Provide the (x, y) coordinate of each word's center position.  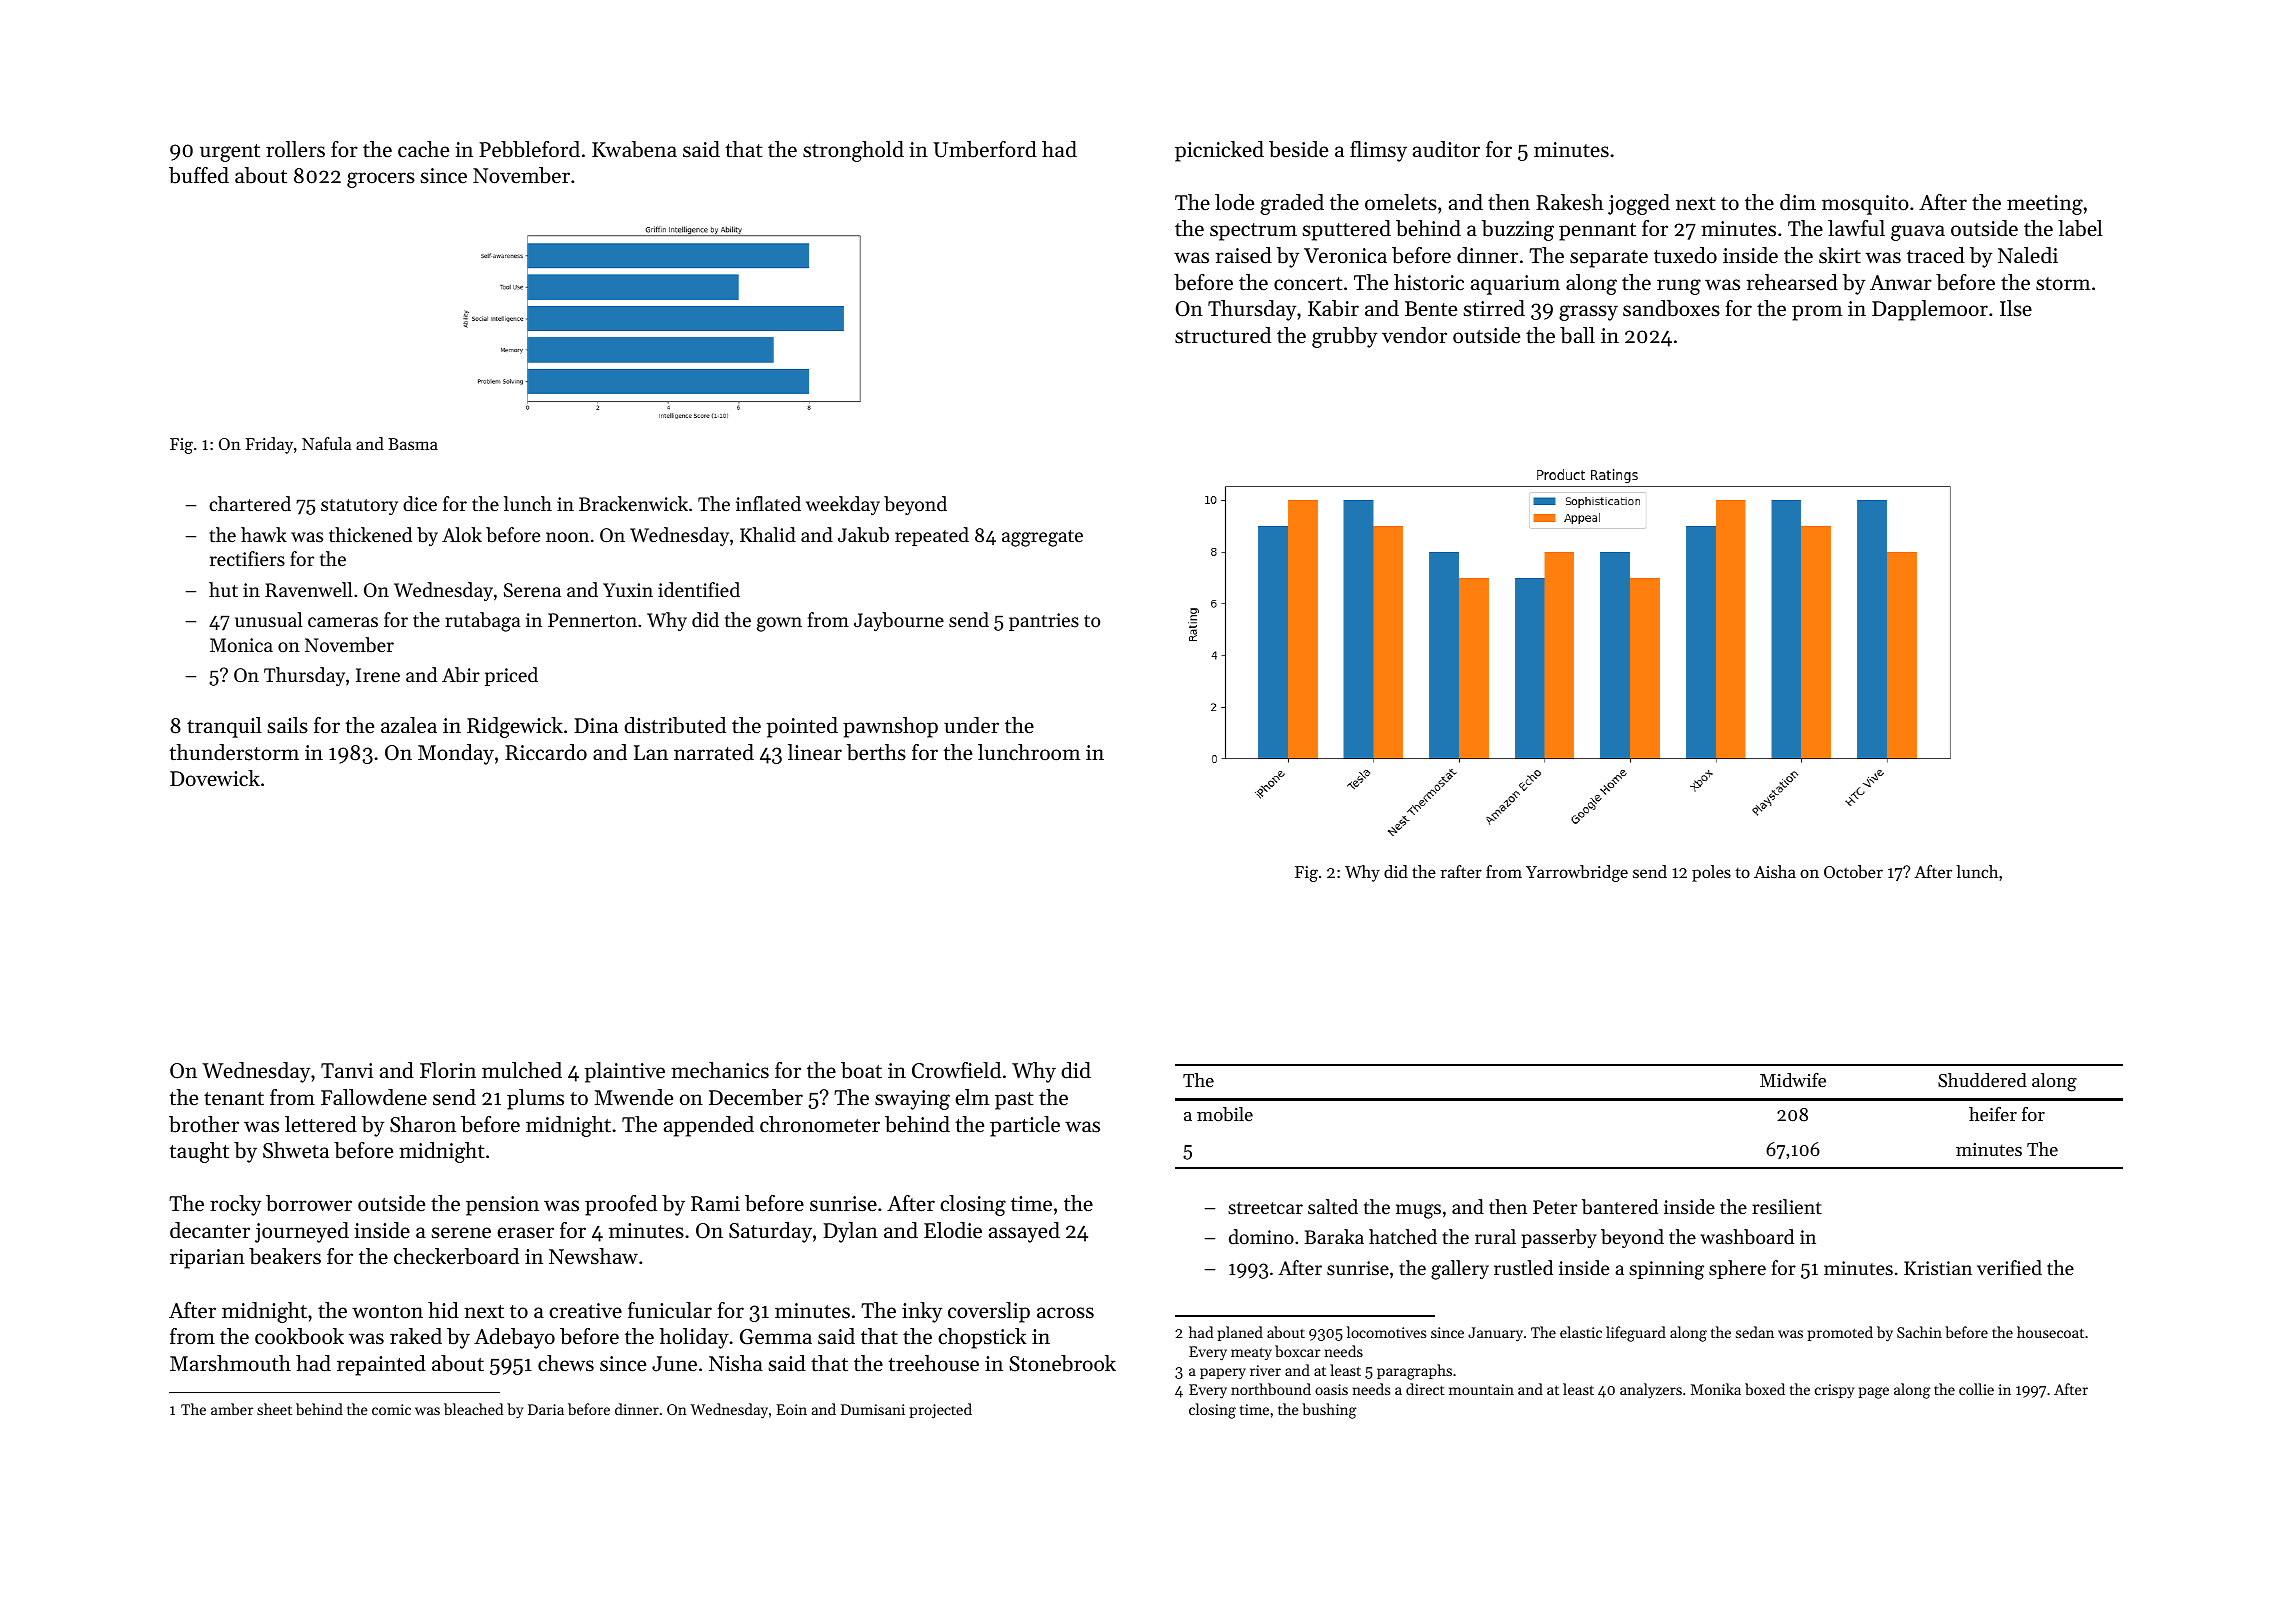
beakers (285, 1256)
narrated (714, 752)
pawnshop (890, 727)
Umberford (985, 149)
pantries (1044, 622)
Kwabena (634, 149)
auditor (1446, 149)
